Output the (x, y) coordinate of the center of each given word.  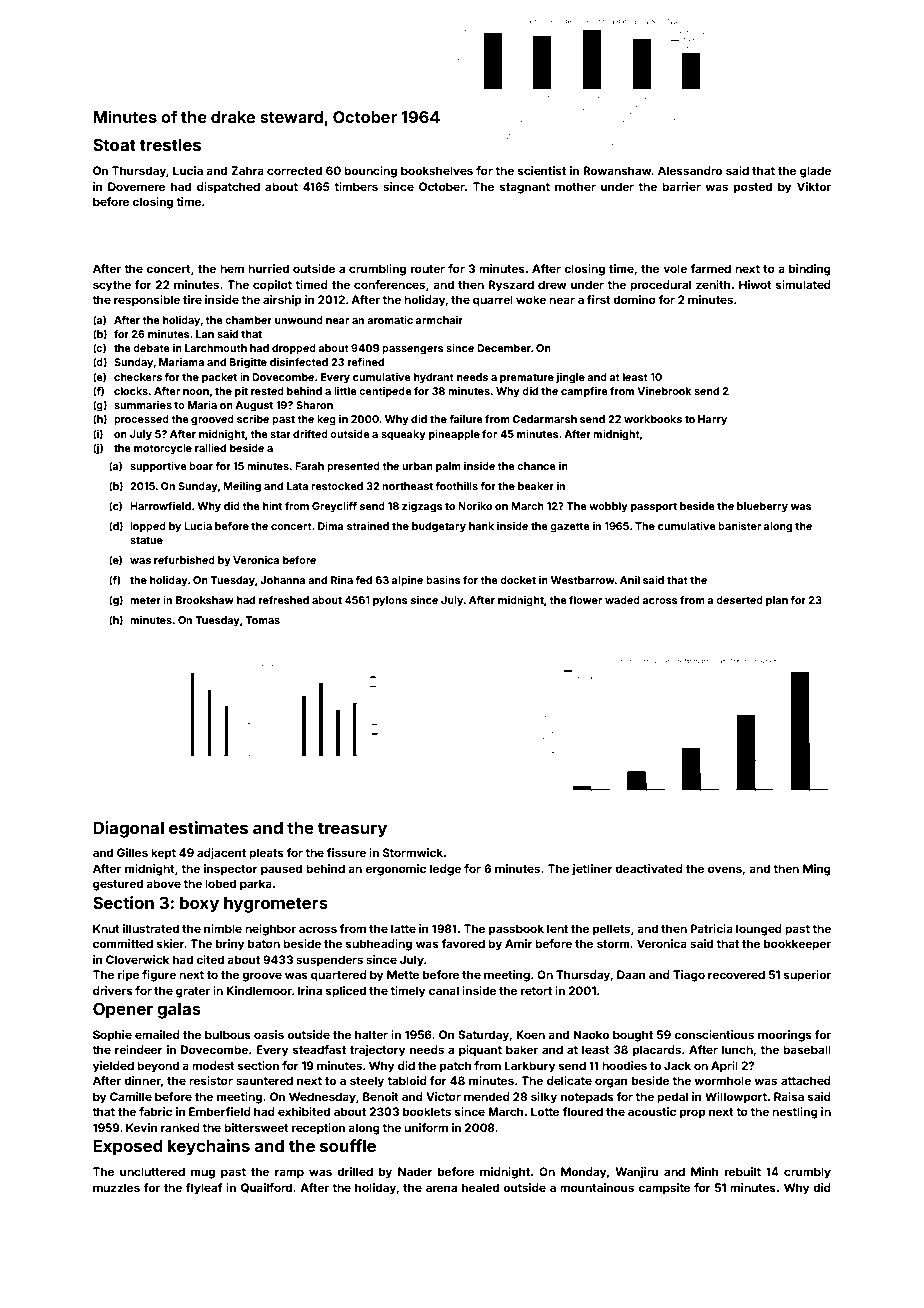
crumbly (807, 1173)
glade (815, 172)
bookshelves (437, 170)
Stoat (114, 144)
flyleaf (204, 1189)
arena (441, 1188)
